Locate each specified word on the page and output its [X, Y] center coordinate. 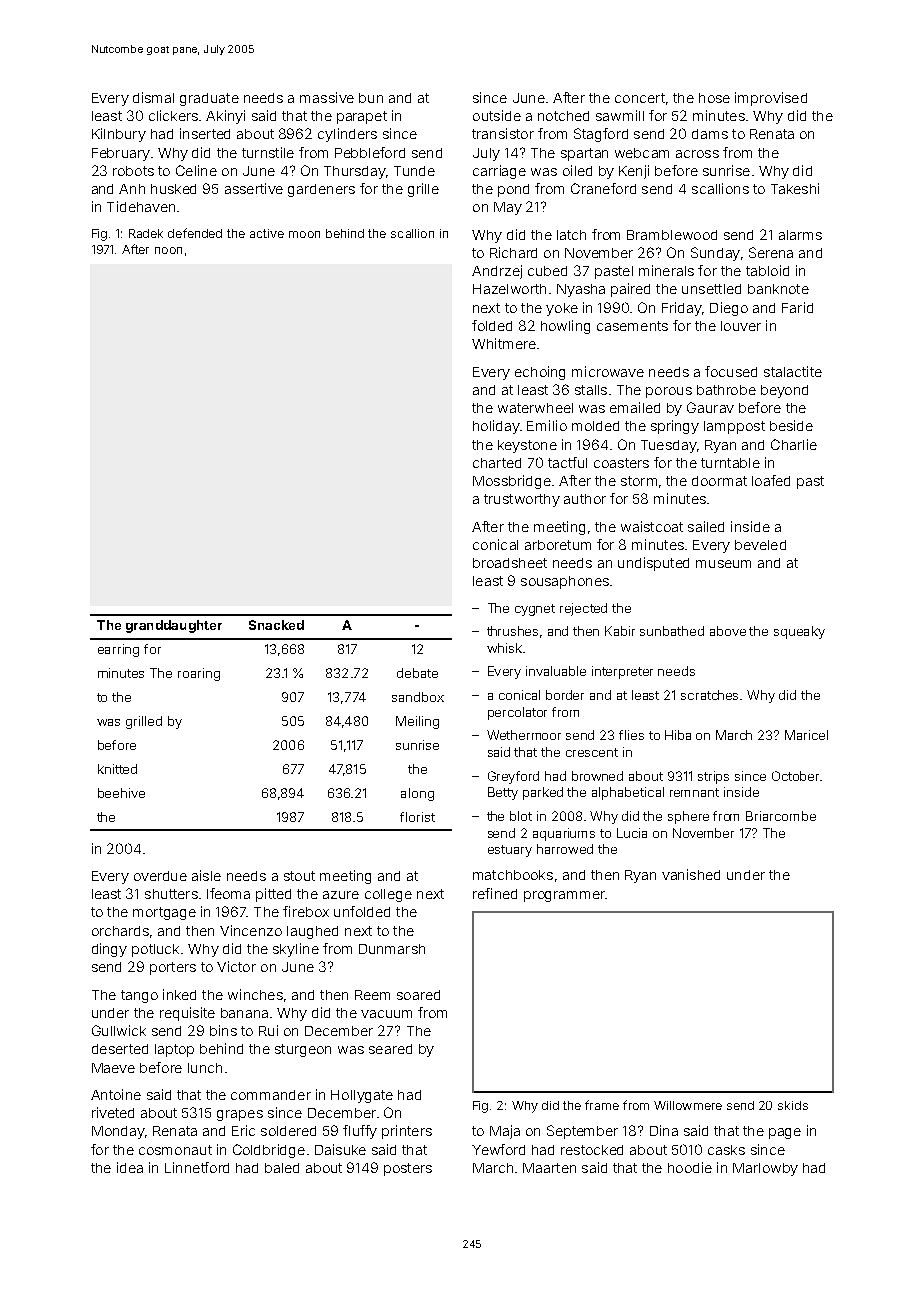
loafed [771, 480]
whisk [504, 648]
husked [173, 189]
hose [714, 98]
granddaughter [174, 626]
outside [497, 115]
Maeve [113, 1068]
